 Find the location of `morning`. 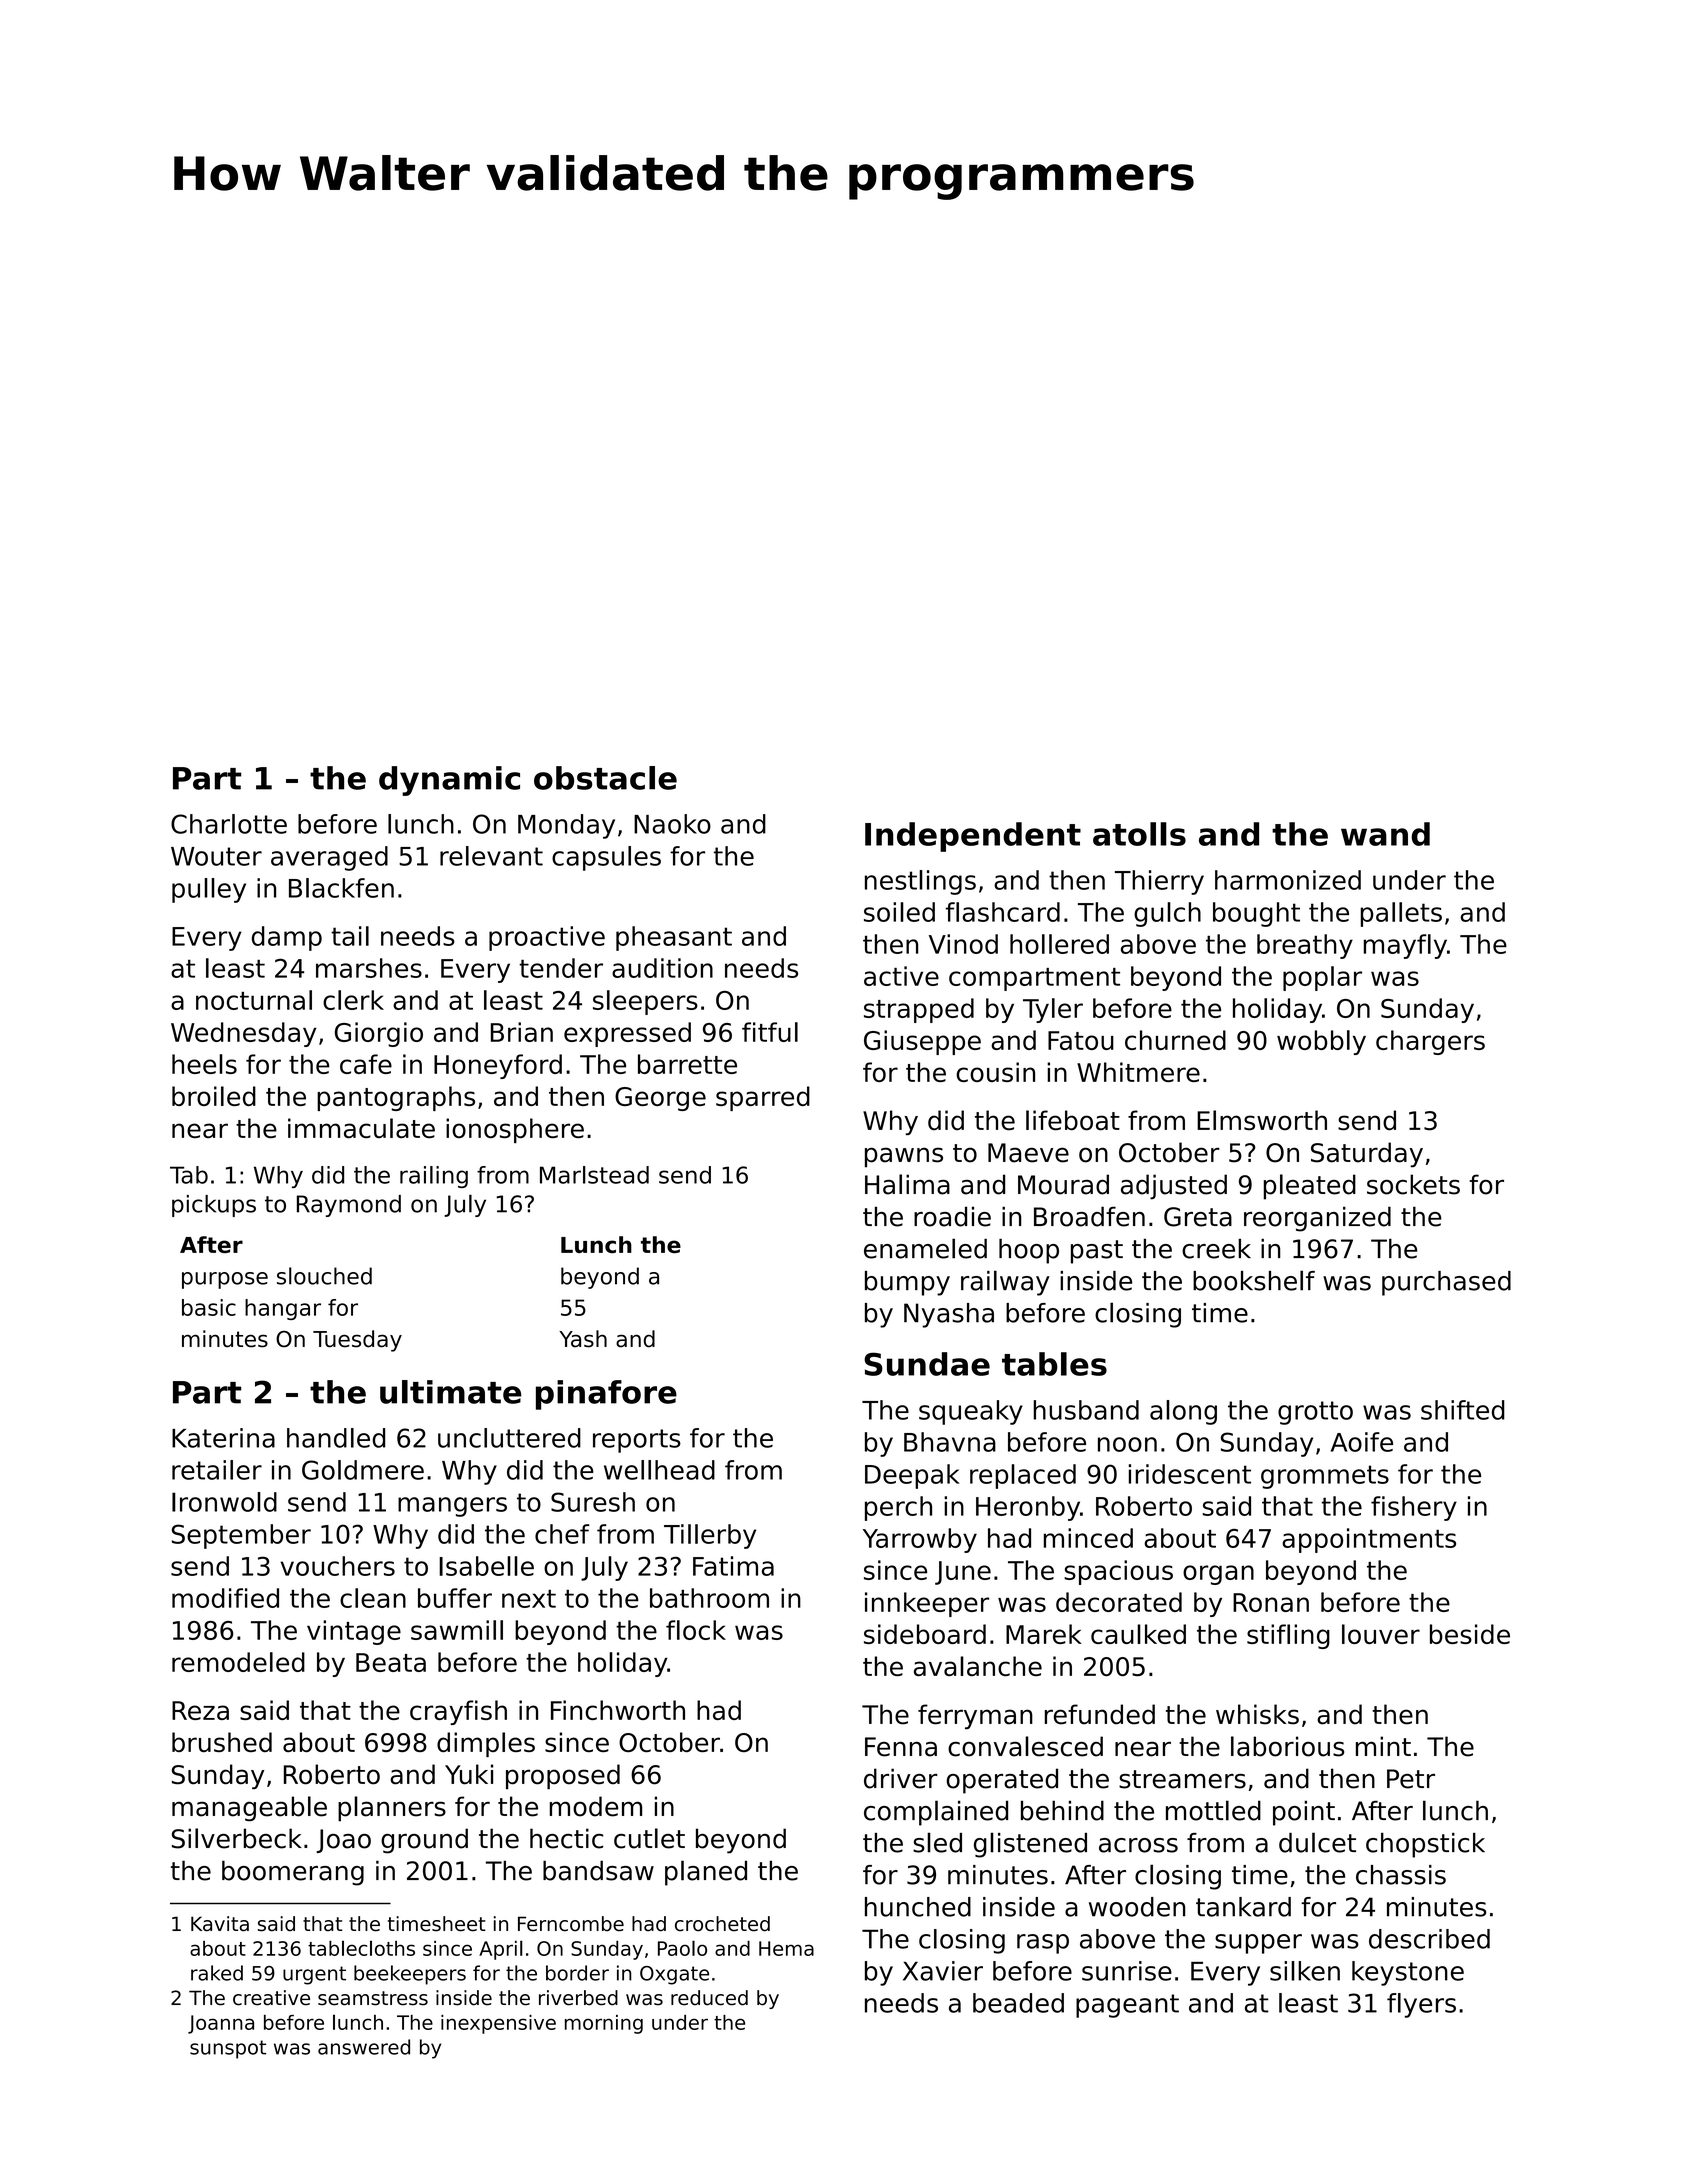

morning is located at coordinates (604, 2024).
